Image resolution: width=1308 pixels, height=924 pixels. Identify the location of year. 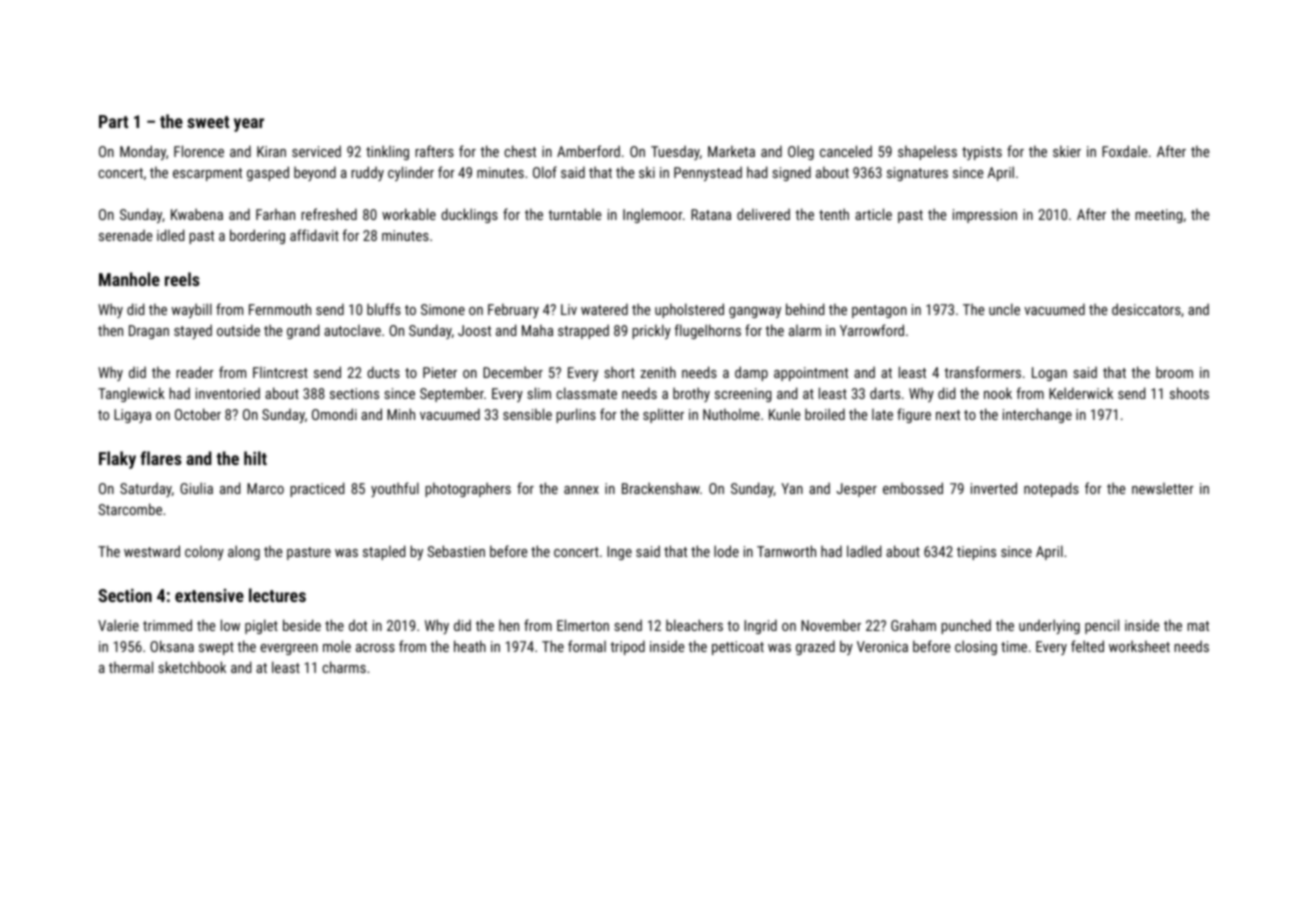
(249, 125).
